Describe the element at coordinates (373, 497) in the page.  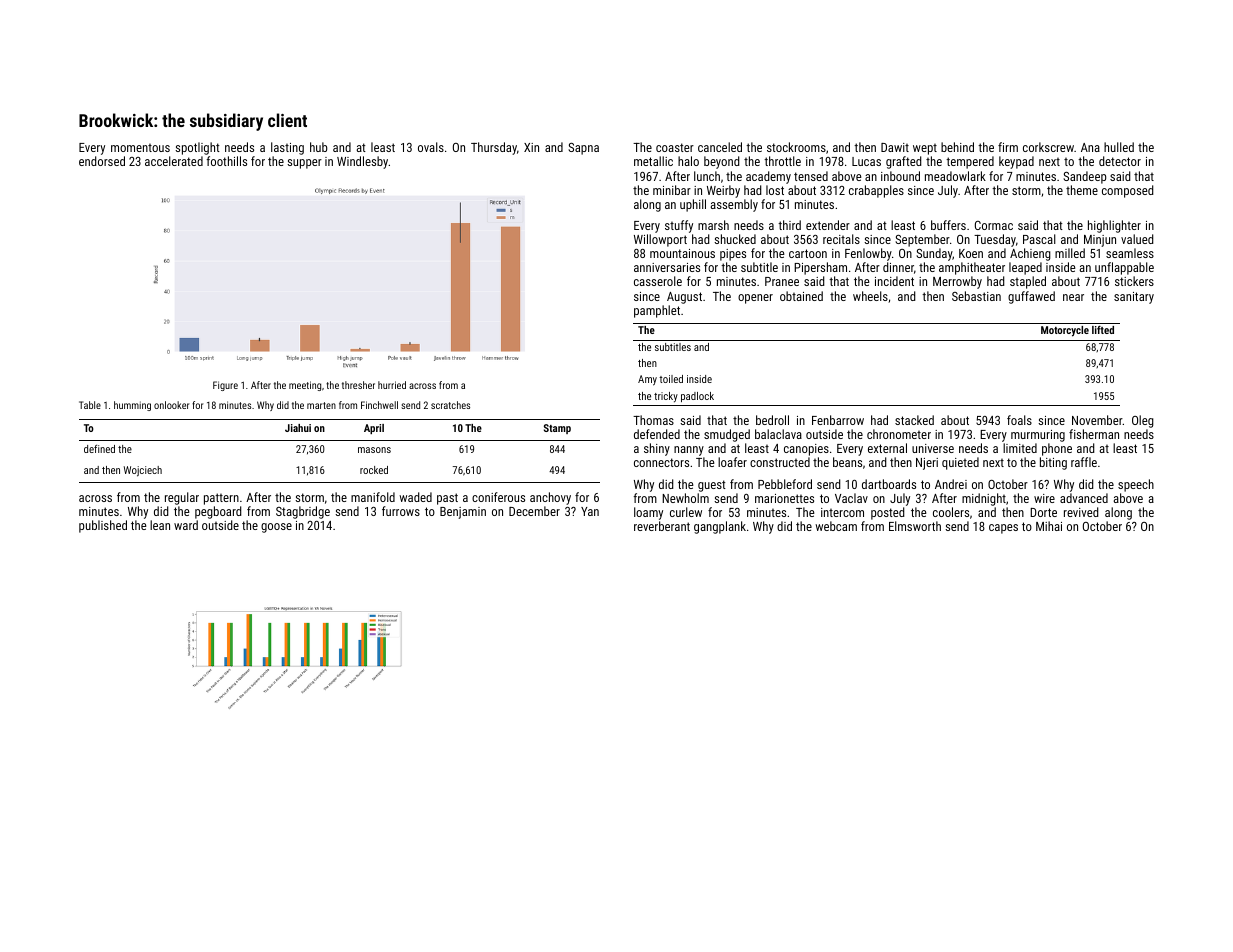
I see `manifold` at that location.
